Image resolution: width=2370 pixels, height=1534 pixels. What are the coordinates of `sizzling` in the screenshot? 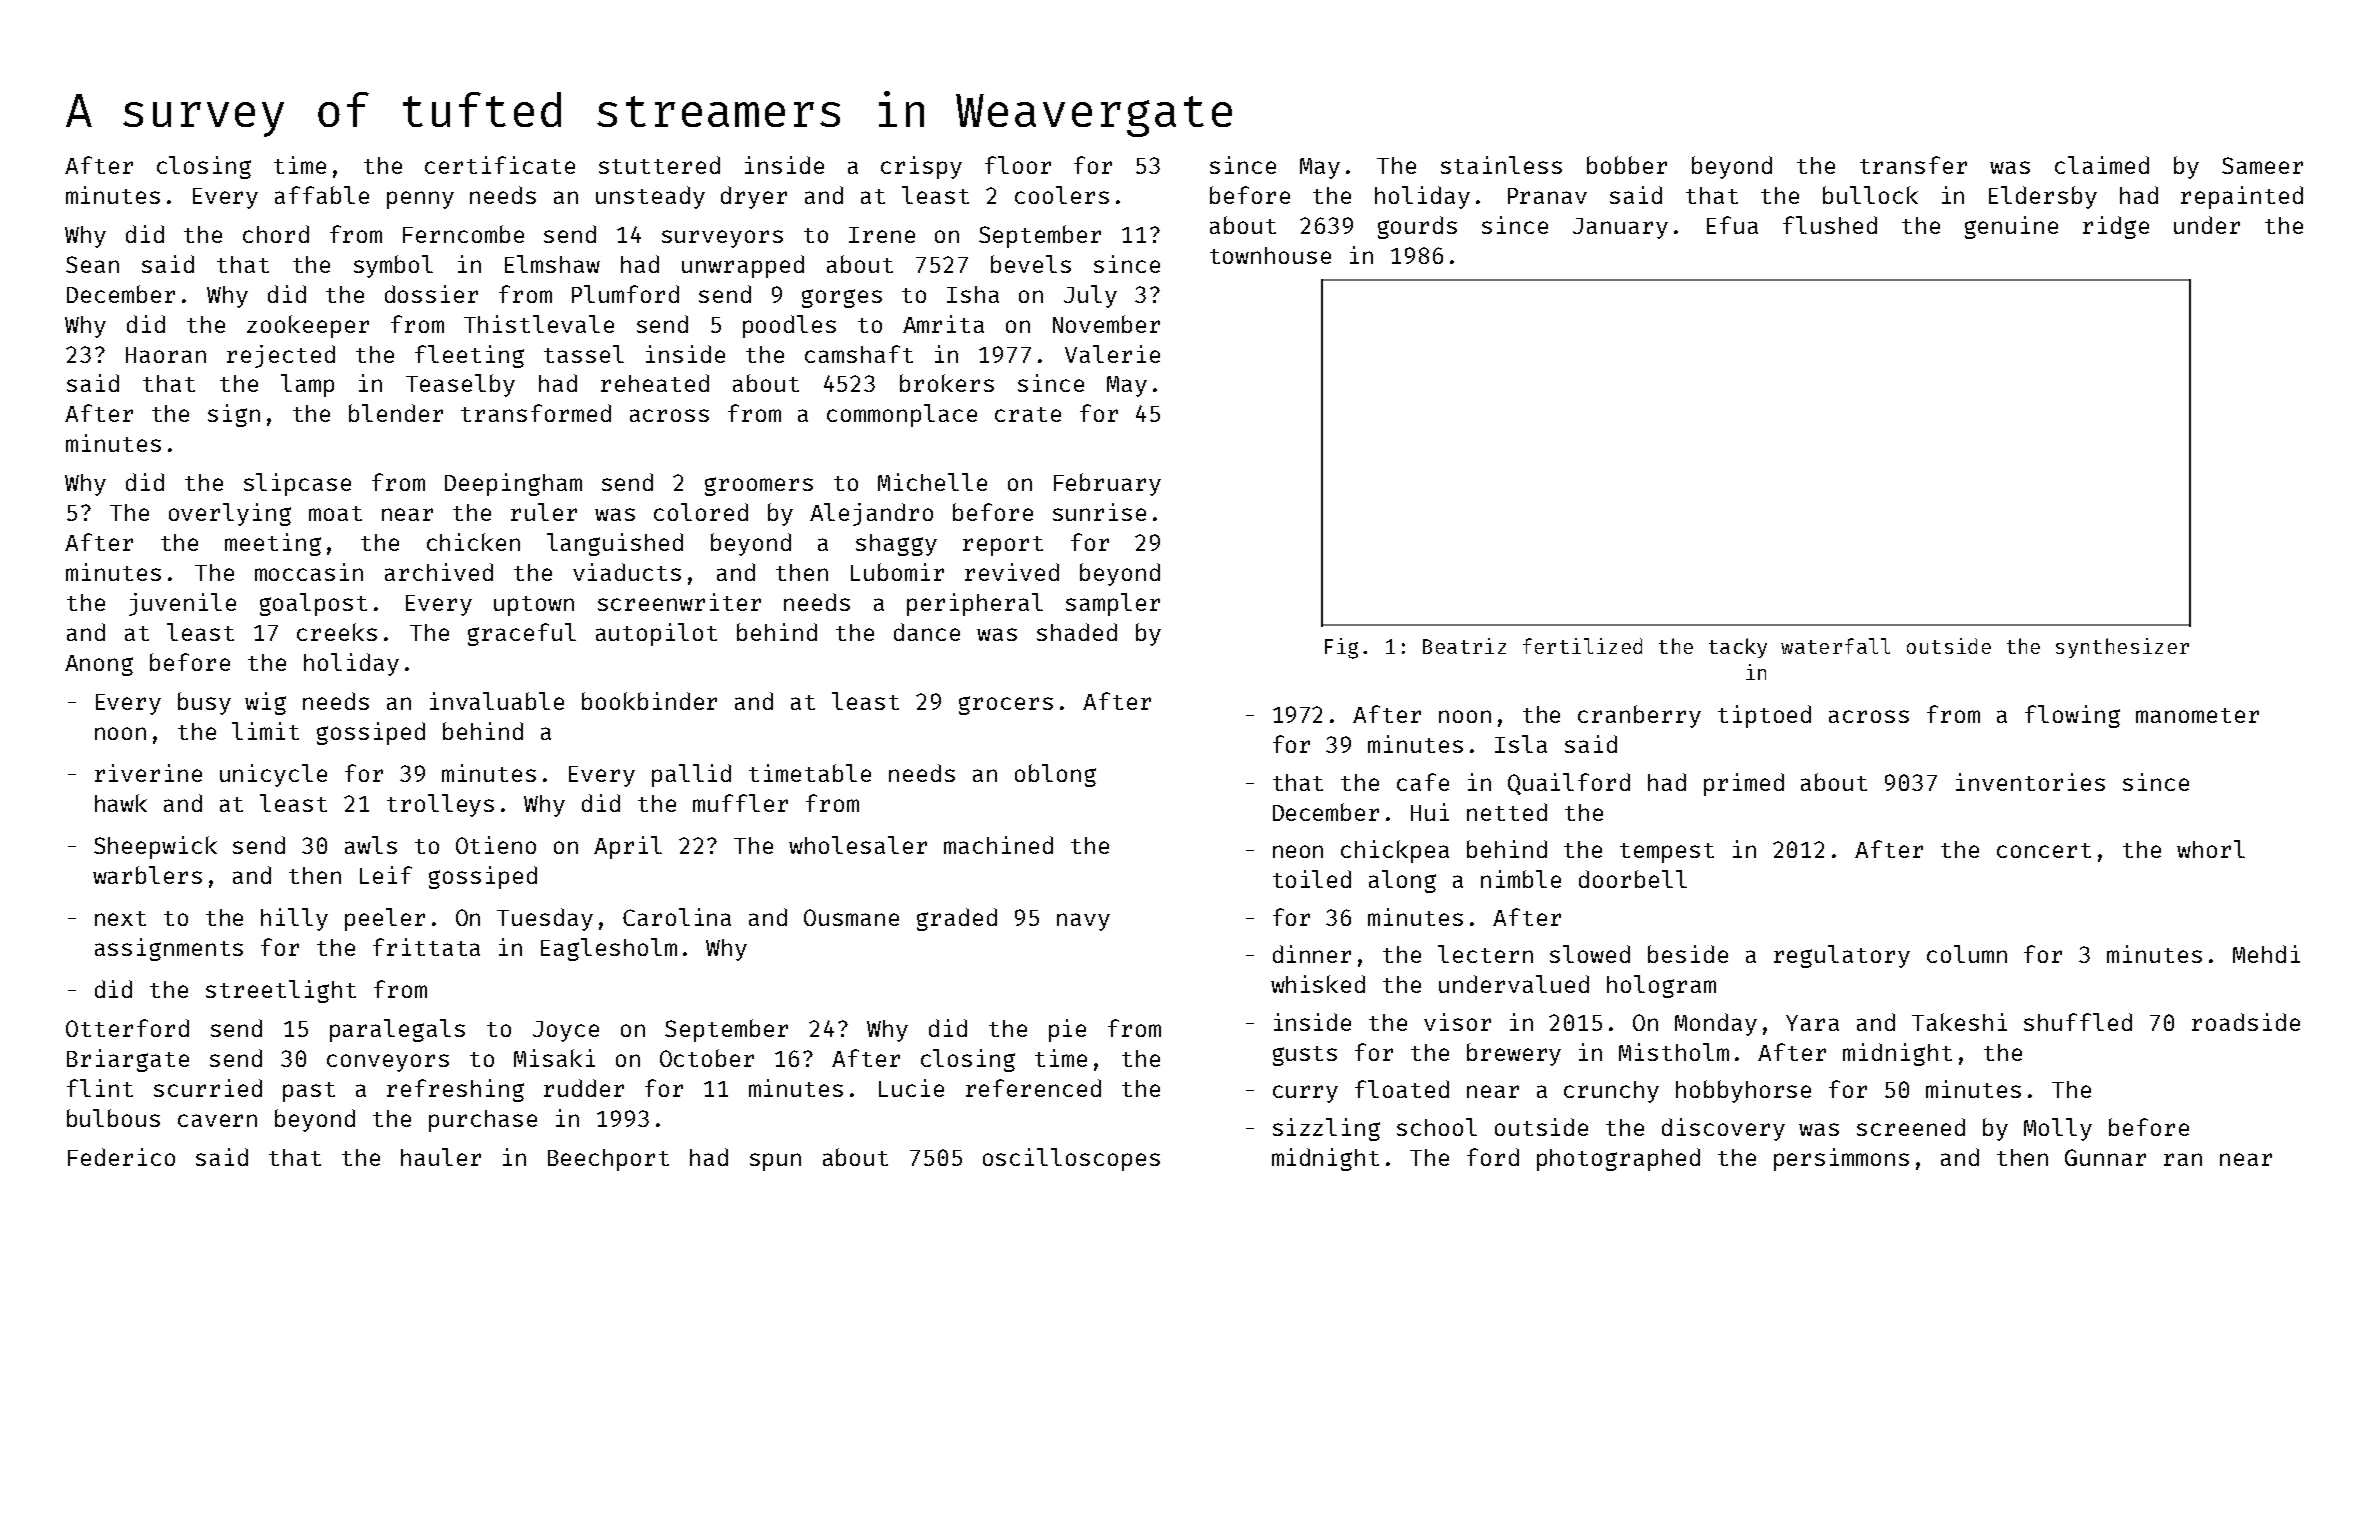 It's located at (1326, 1129).
